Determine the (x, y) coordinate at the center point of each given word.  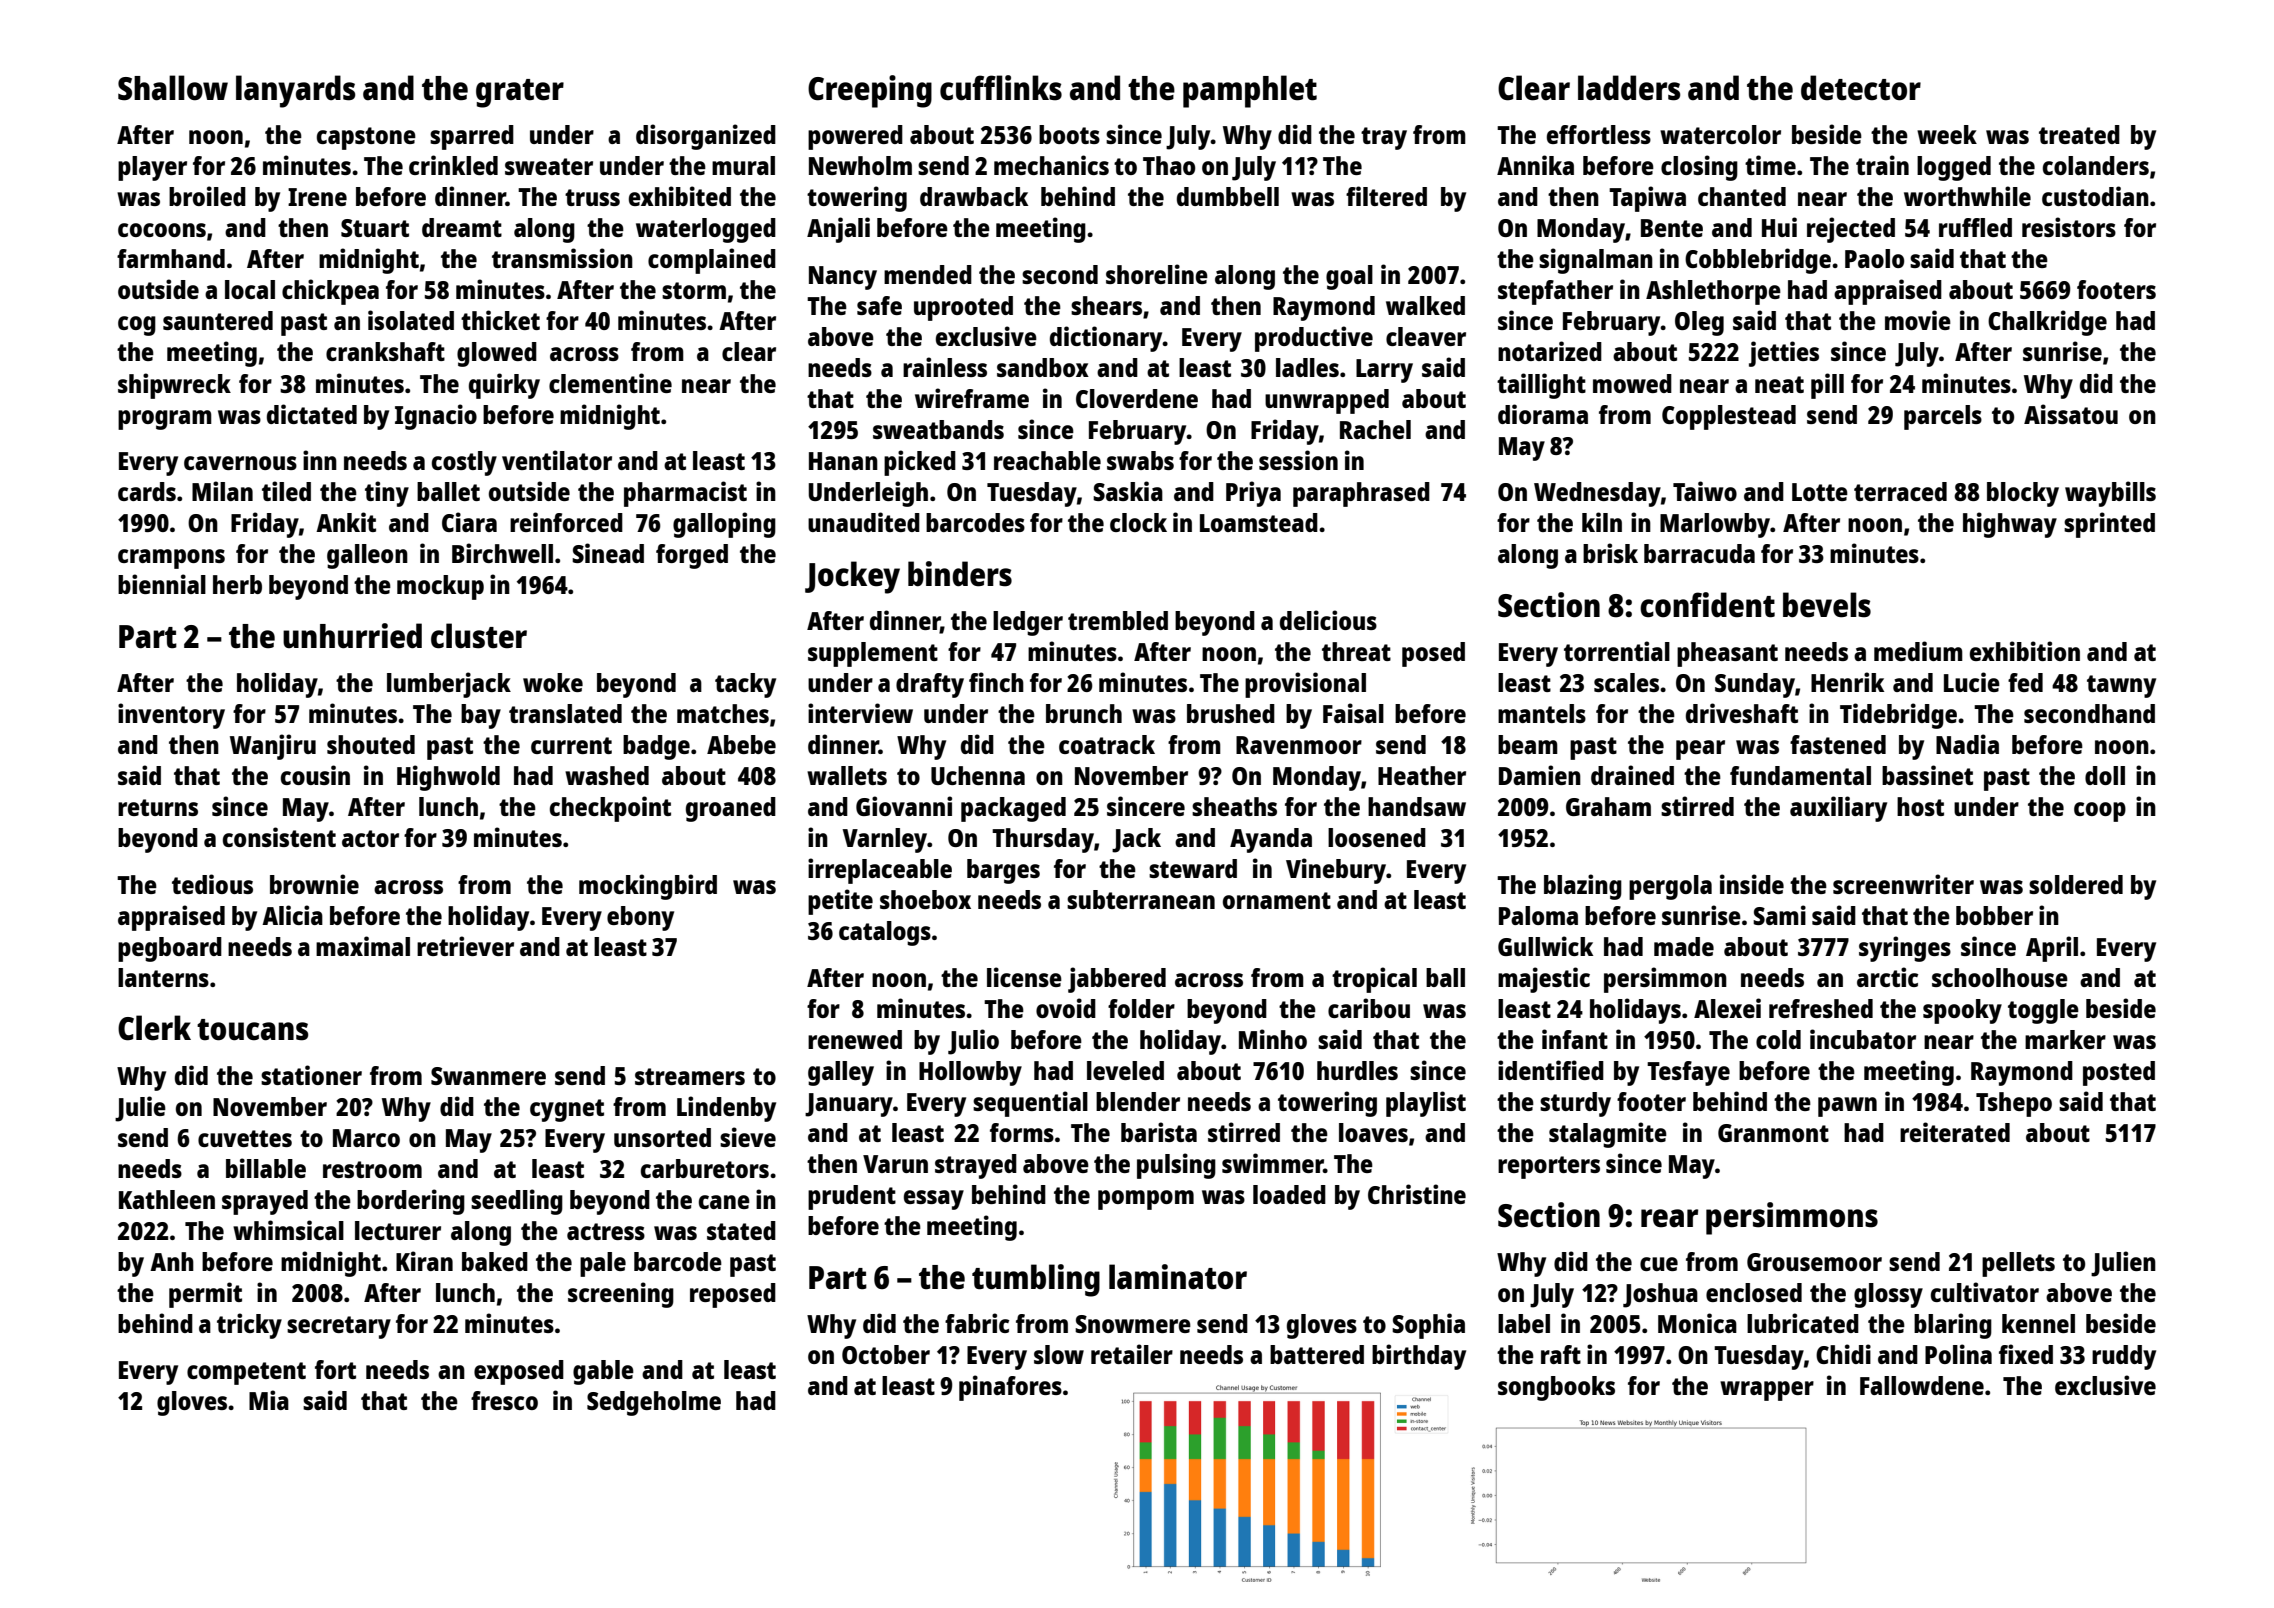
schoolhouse (2000, 977)
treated (2079, 134)
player (152, 168)
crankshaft (385, 351)
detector (1861, 88)
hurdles (1357, 1070)
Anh (172, 1261)
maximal (363, 946)
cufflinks (1001, 88)
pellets (2018, 1264)
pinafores (1010, 1388)
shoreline (1157, 274)
